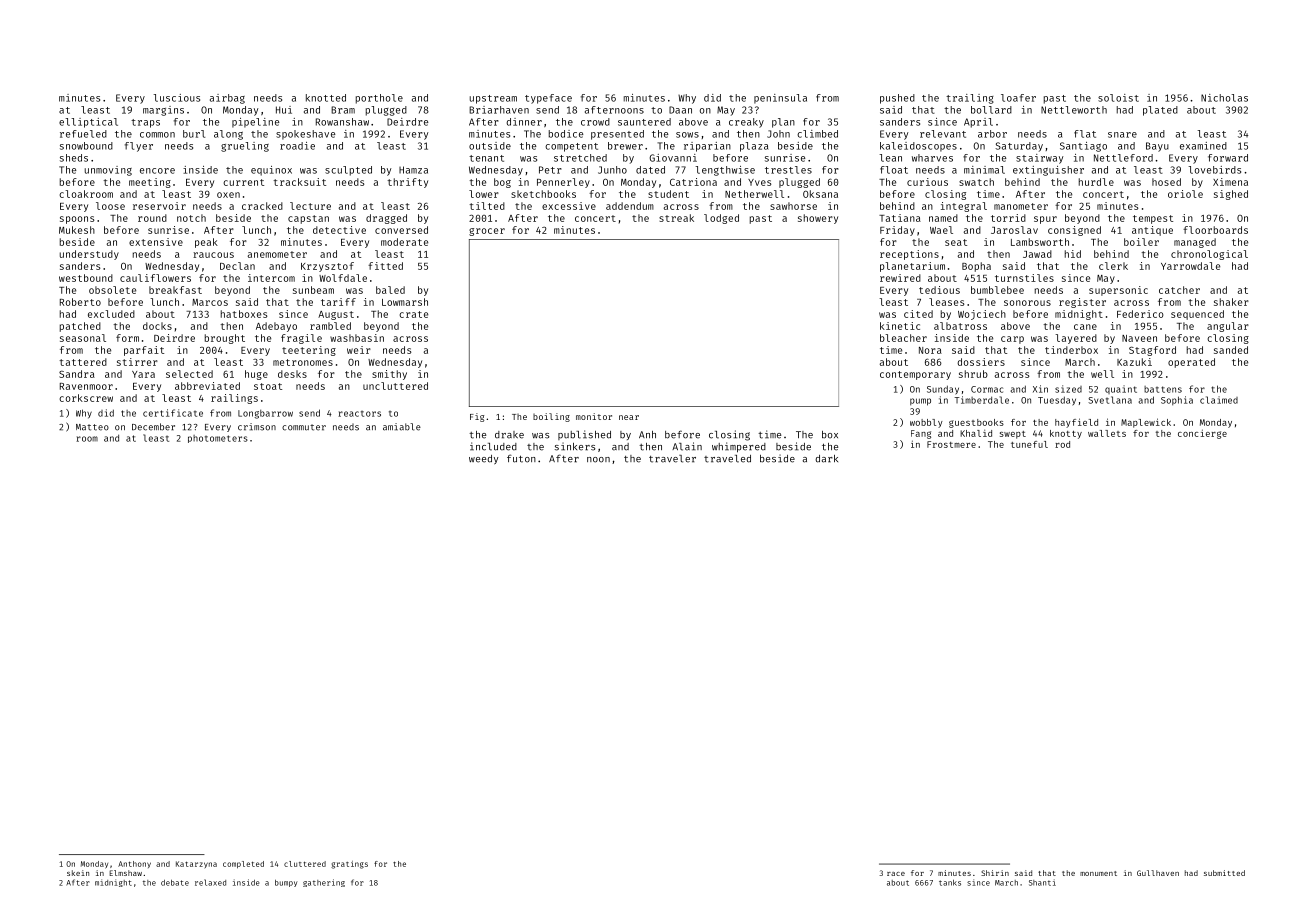  I want to click on traveler, so click(672, 459).
